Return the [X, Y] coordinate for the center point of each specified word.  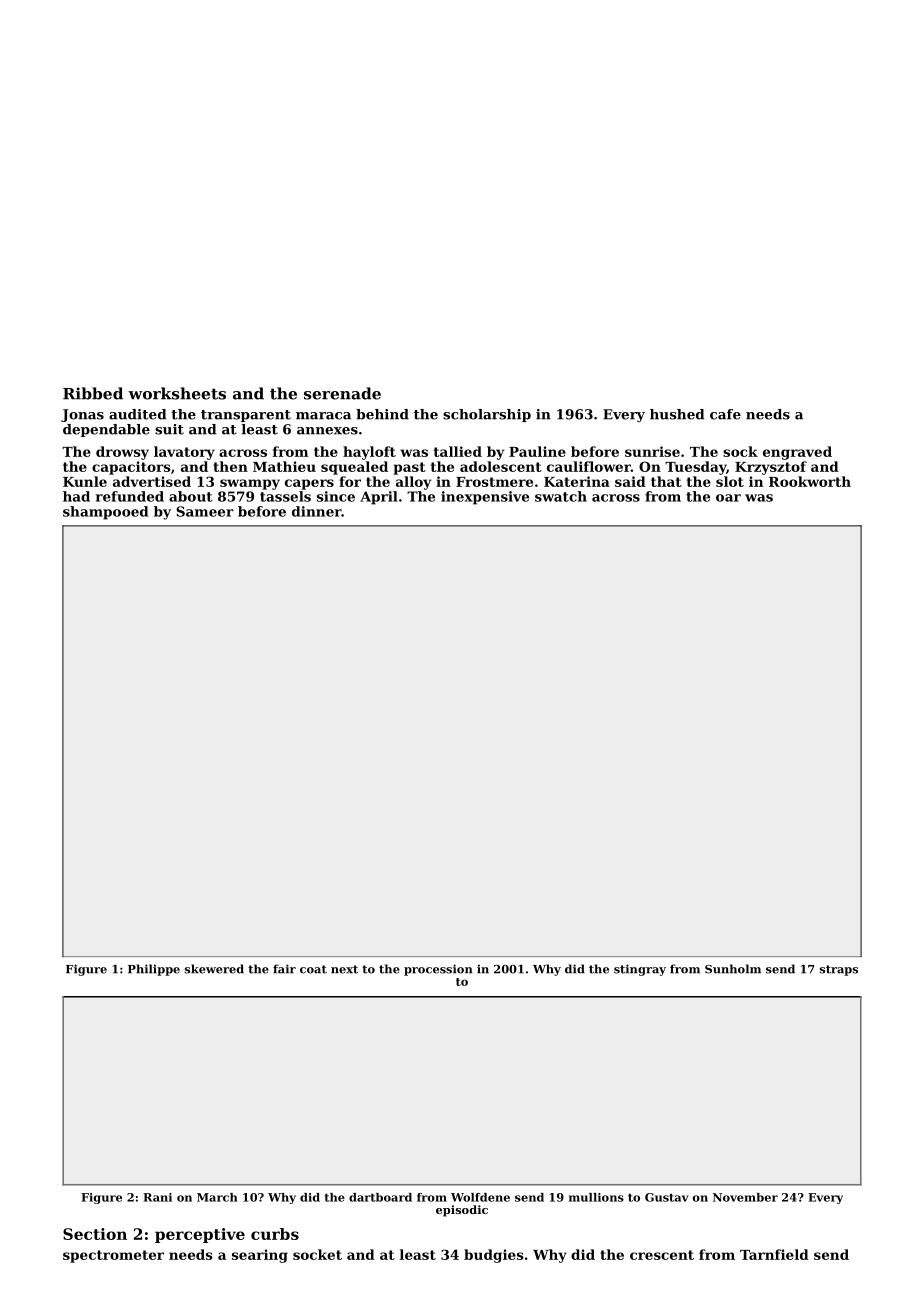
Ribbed [93, 393]
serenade [342, 393]
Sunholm [733, 969]
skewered [214, 969]
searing [260, 1256]
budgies [494, 1256]
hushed [677, 414]
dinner [316, 511]
